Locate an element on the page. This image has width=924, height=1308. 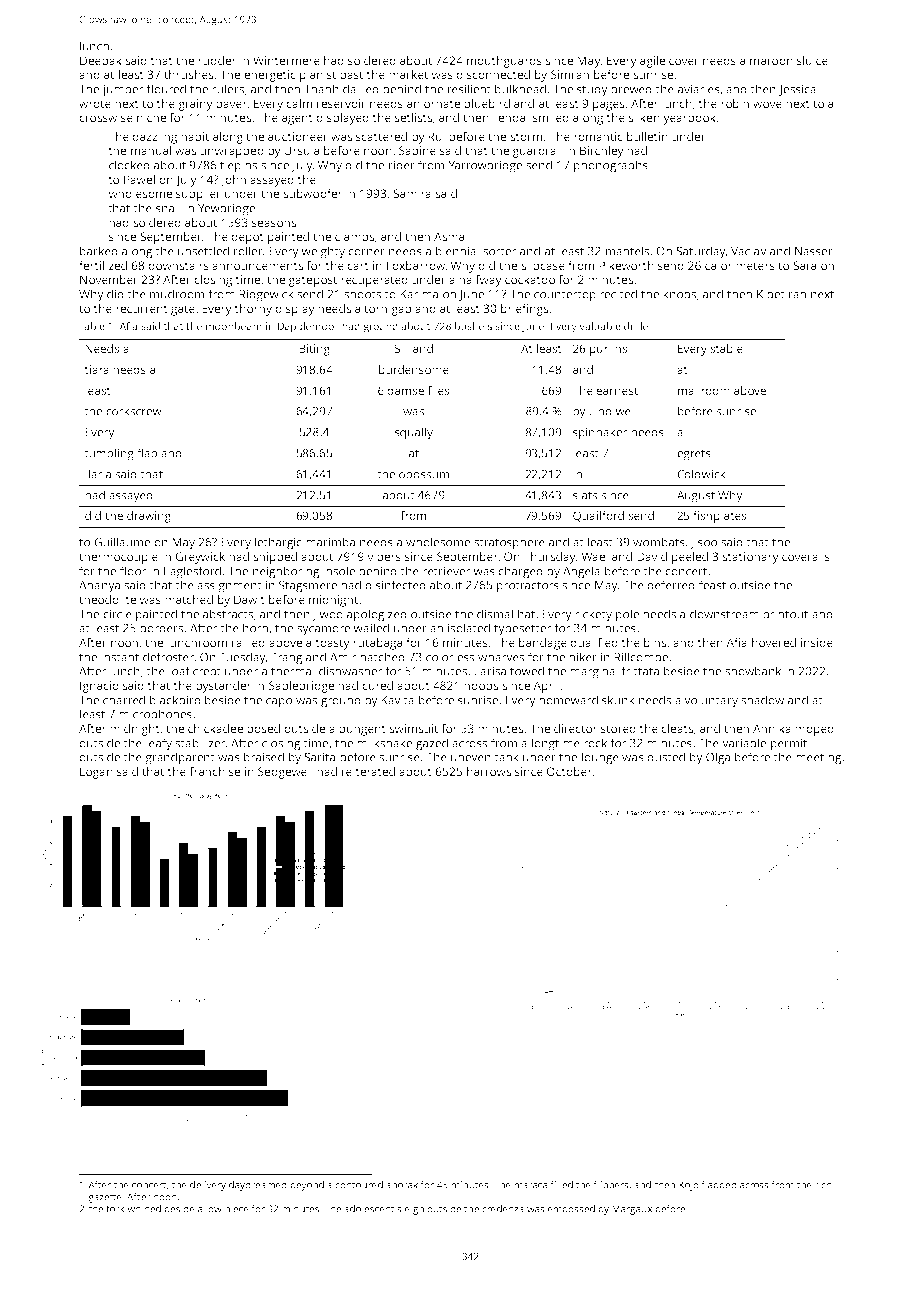
apologized is located at coordinates (377, 615).
